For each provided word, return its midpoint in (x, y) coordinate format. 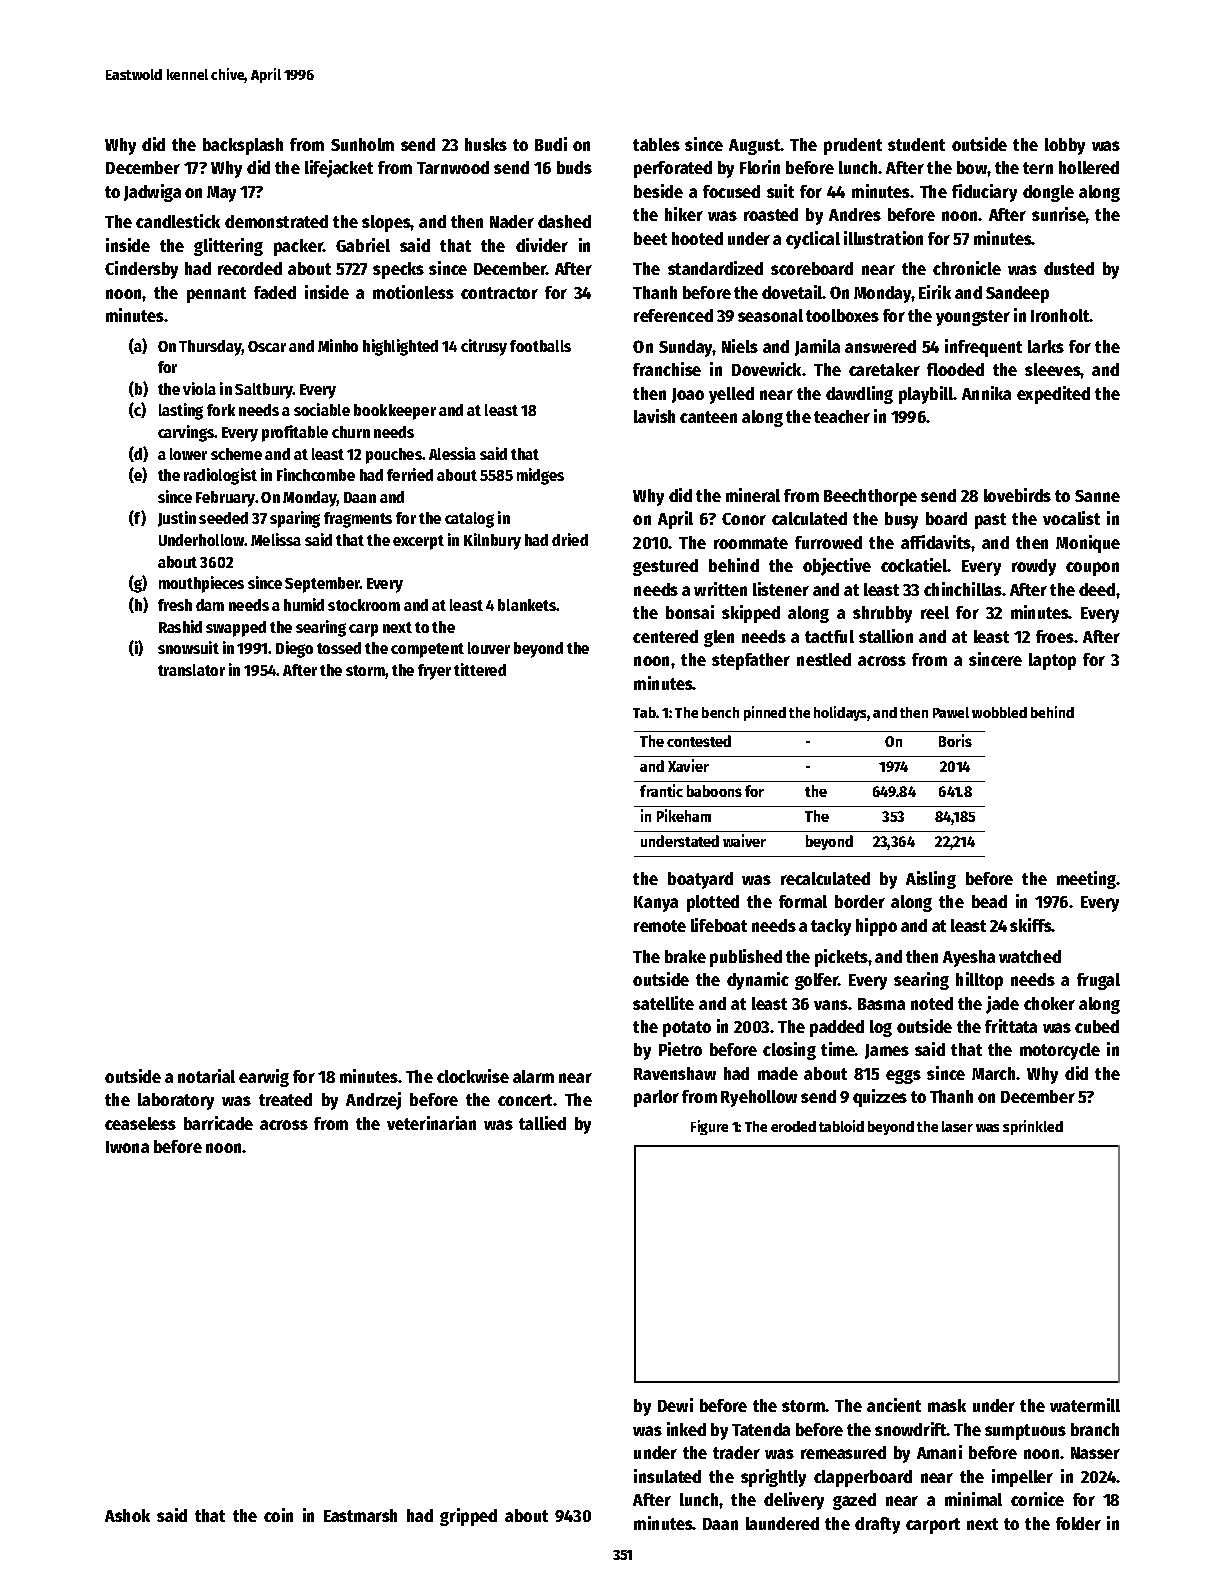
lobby (1065, 146)
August (755, 147)
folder (1078, 1523)
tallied (542, 1123)
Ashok (127, 1515)
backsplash (243, 146)
